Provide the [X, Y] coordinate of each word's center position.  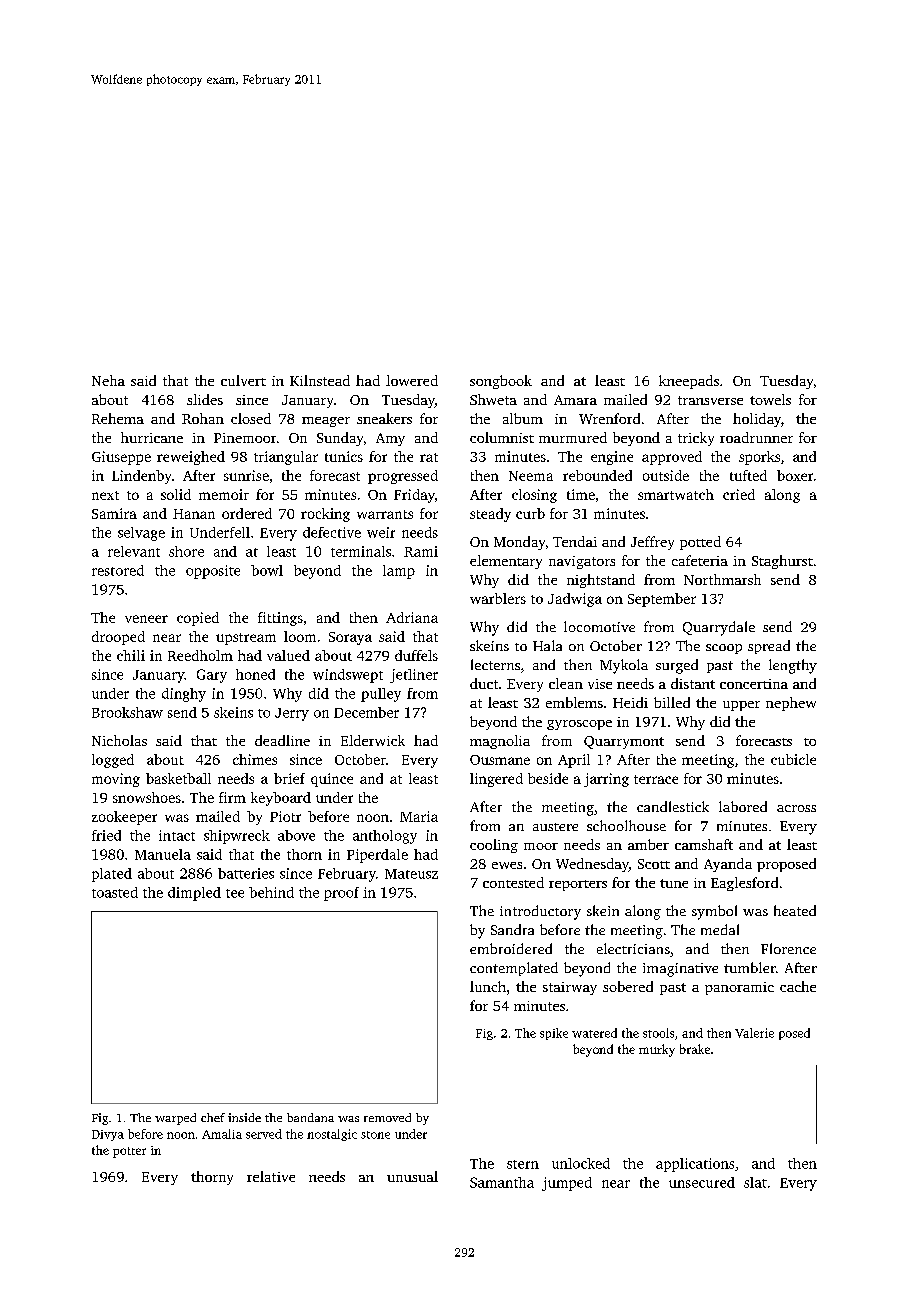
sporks [759, 458]
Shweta [493, 399]
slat [755, 1182]
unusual [412, 1176]
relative [271, 1176]
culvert [243, 380]
